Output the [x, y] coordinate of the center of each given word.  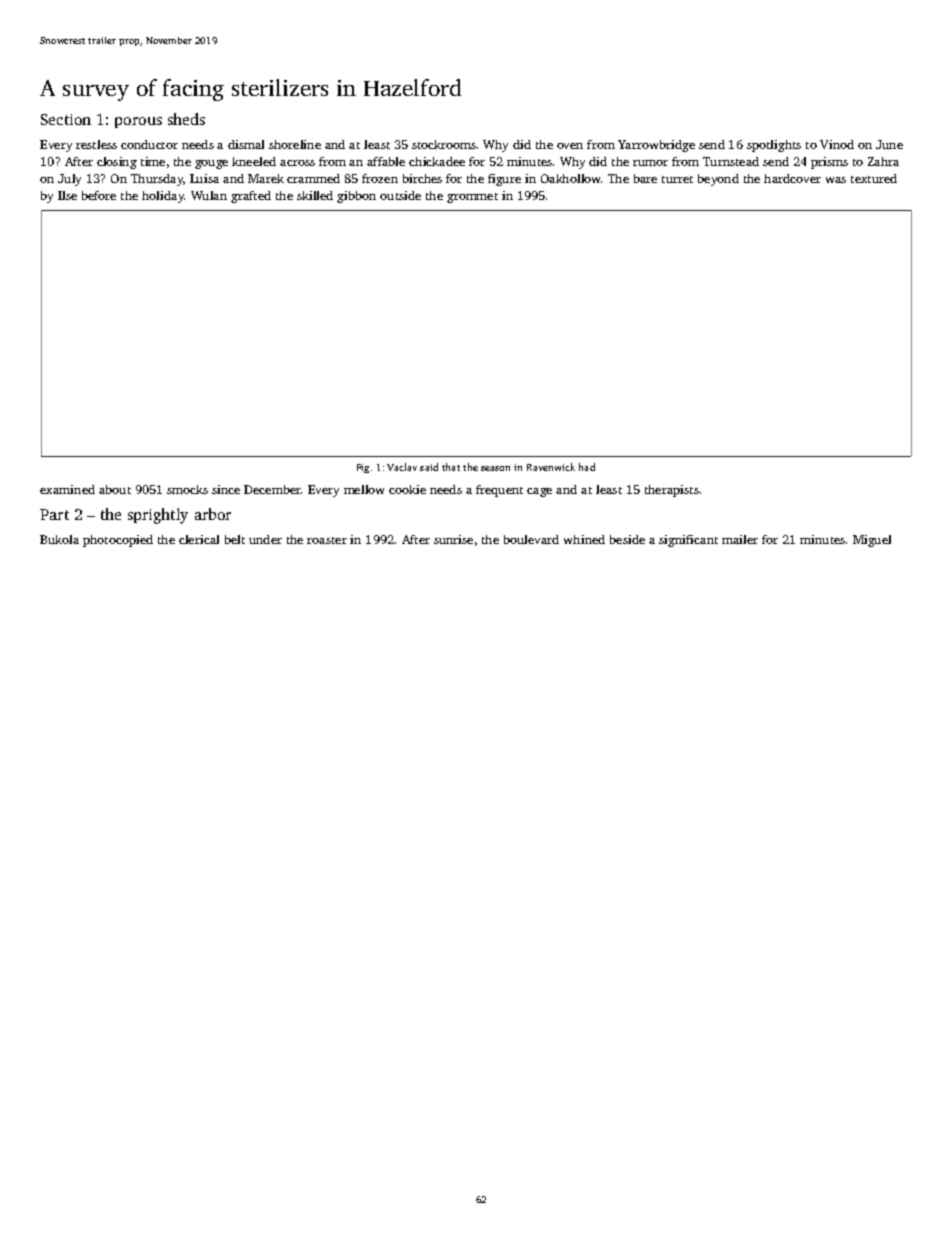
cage [539, 492]
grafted [251, 197]
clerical [199, 539]
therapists [672, 491]
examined [67, 489]
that [451, 467]
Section [66, 119]
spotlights [774, 146]
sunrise [453, 539]
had [587, 467]
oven [570, 146]
